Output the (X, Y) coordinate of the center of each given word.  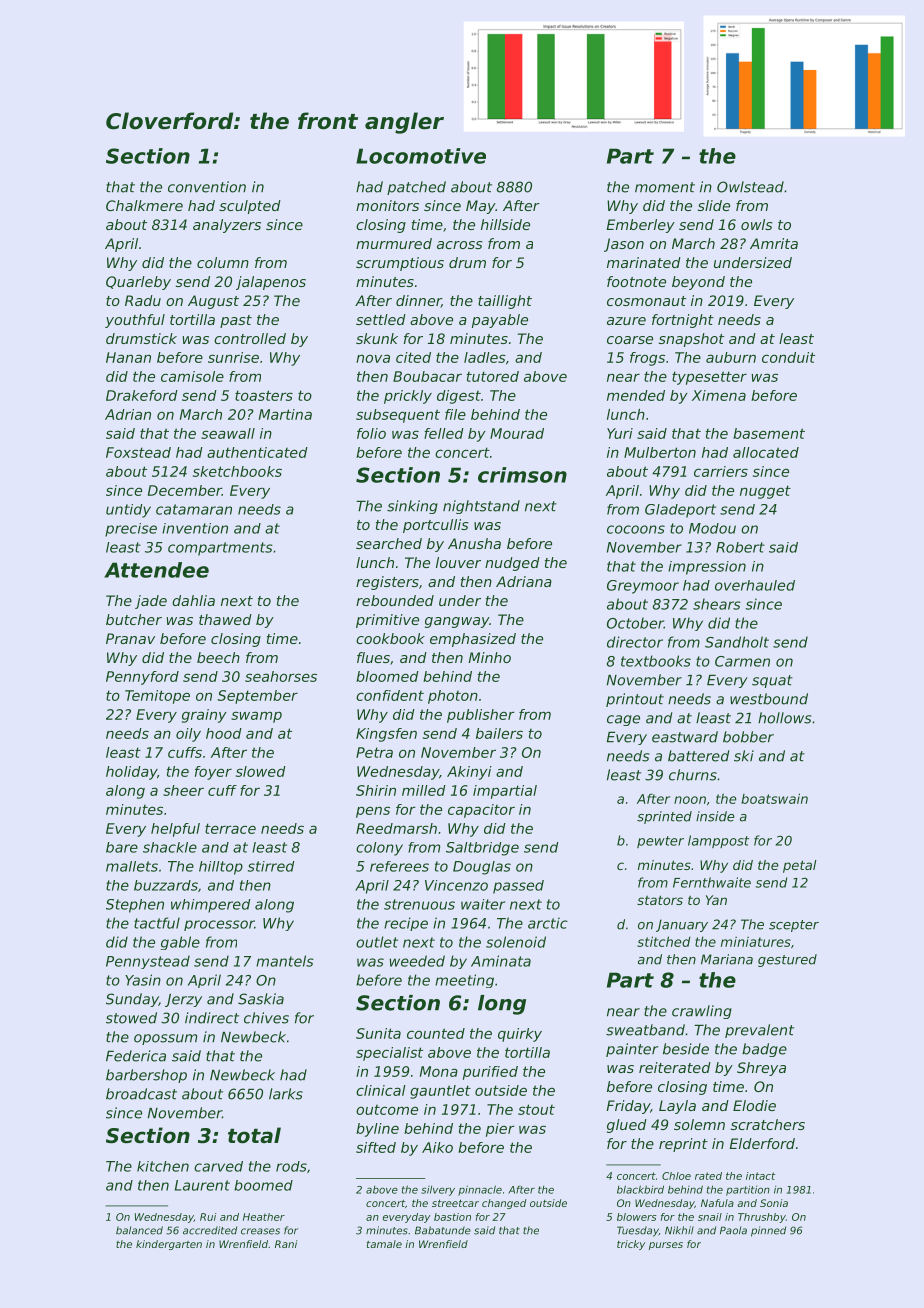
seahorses (281, 676)
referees (399, 866)
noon (690, 800)
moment (665, 187)
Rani (286, 1244)
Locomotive (421, 156)
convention (207, 187)
